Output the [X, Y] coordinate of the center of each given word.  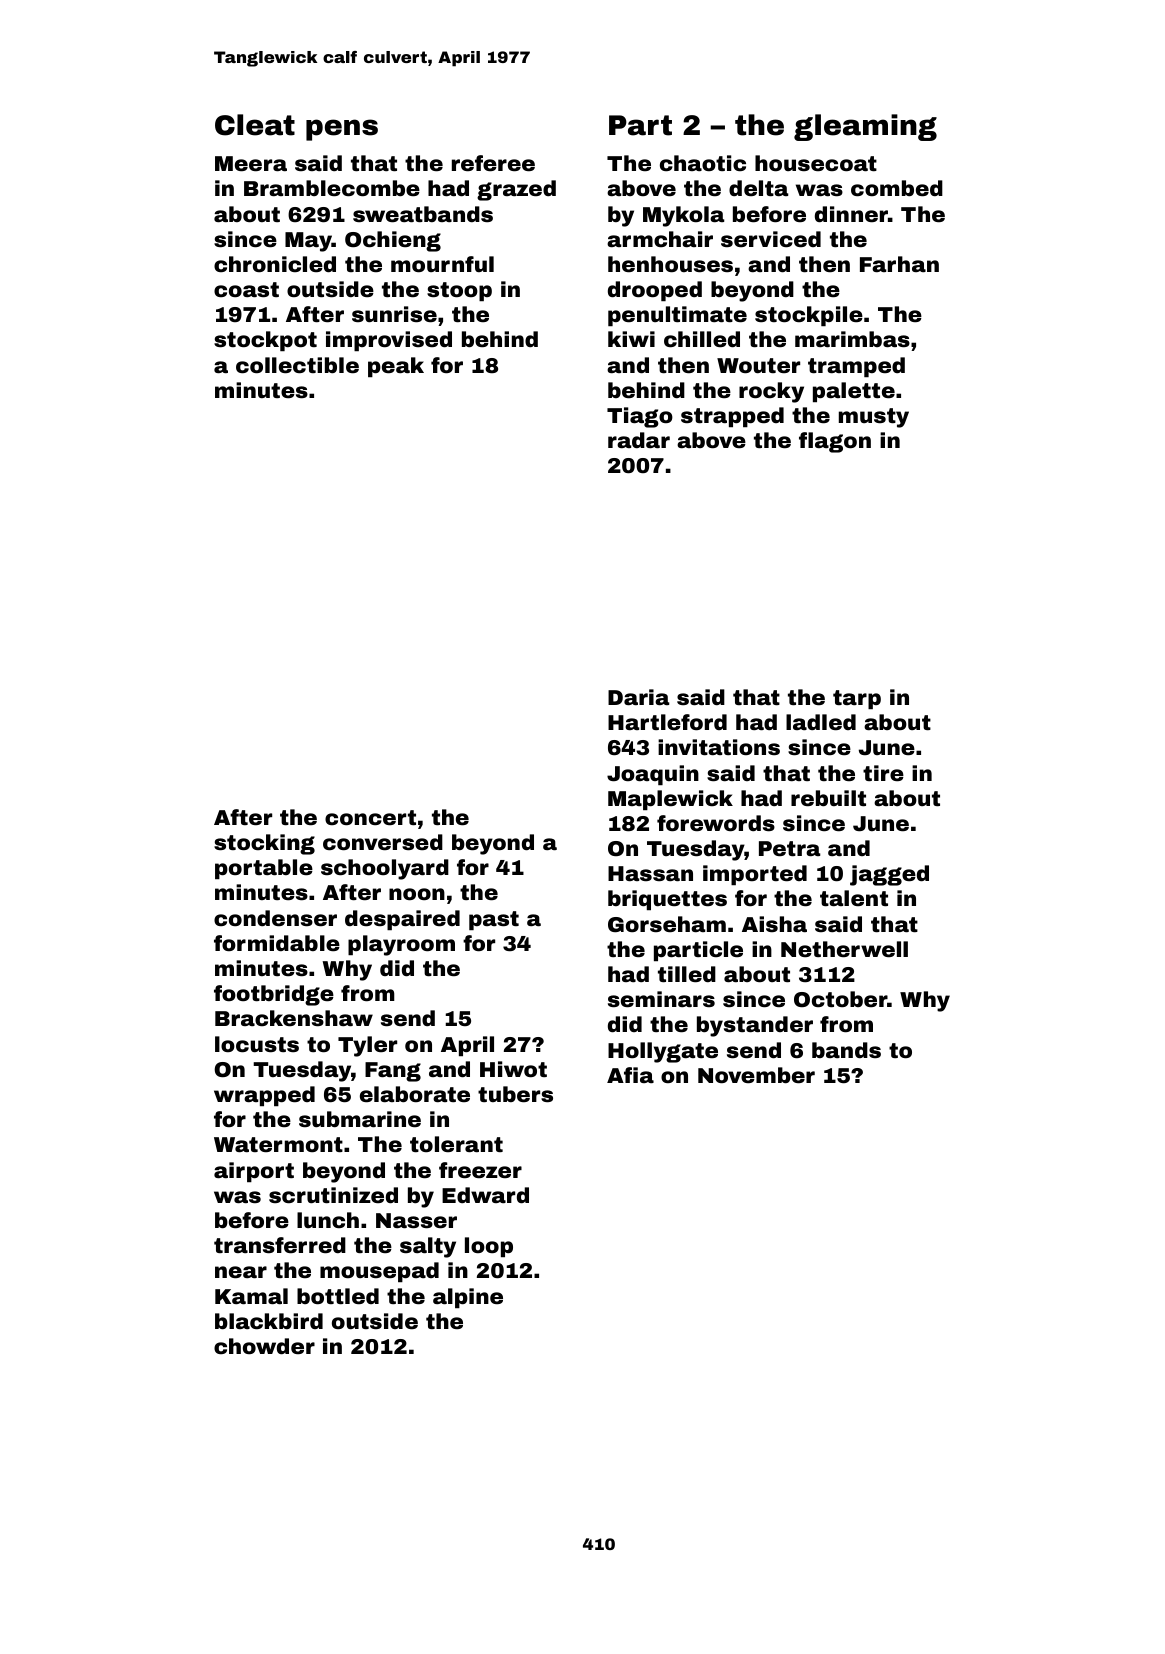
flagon [835, 442]
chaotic [703, 163]
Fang [393, 1072]
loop [489, 1247]
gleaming [865, 127]
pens [342, 130]
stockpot [265, 341]
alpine [468, 1298]
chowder [264, 1346]
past [494, 920]
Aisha [774, 924]
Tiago [640, 417]
